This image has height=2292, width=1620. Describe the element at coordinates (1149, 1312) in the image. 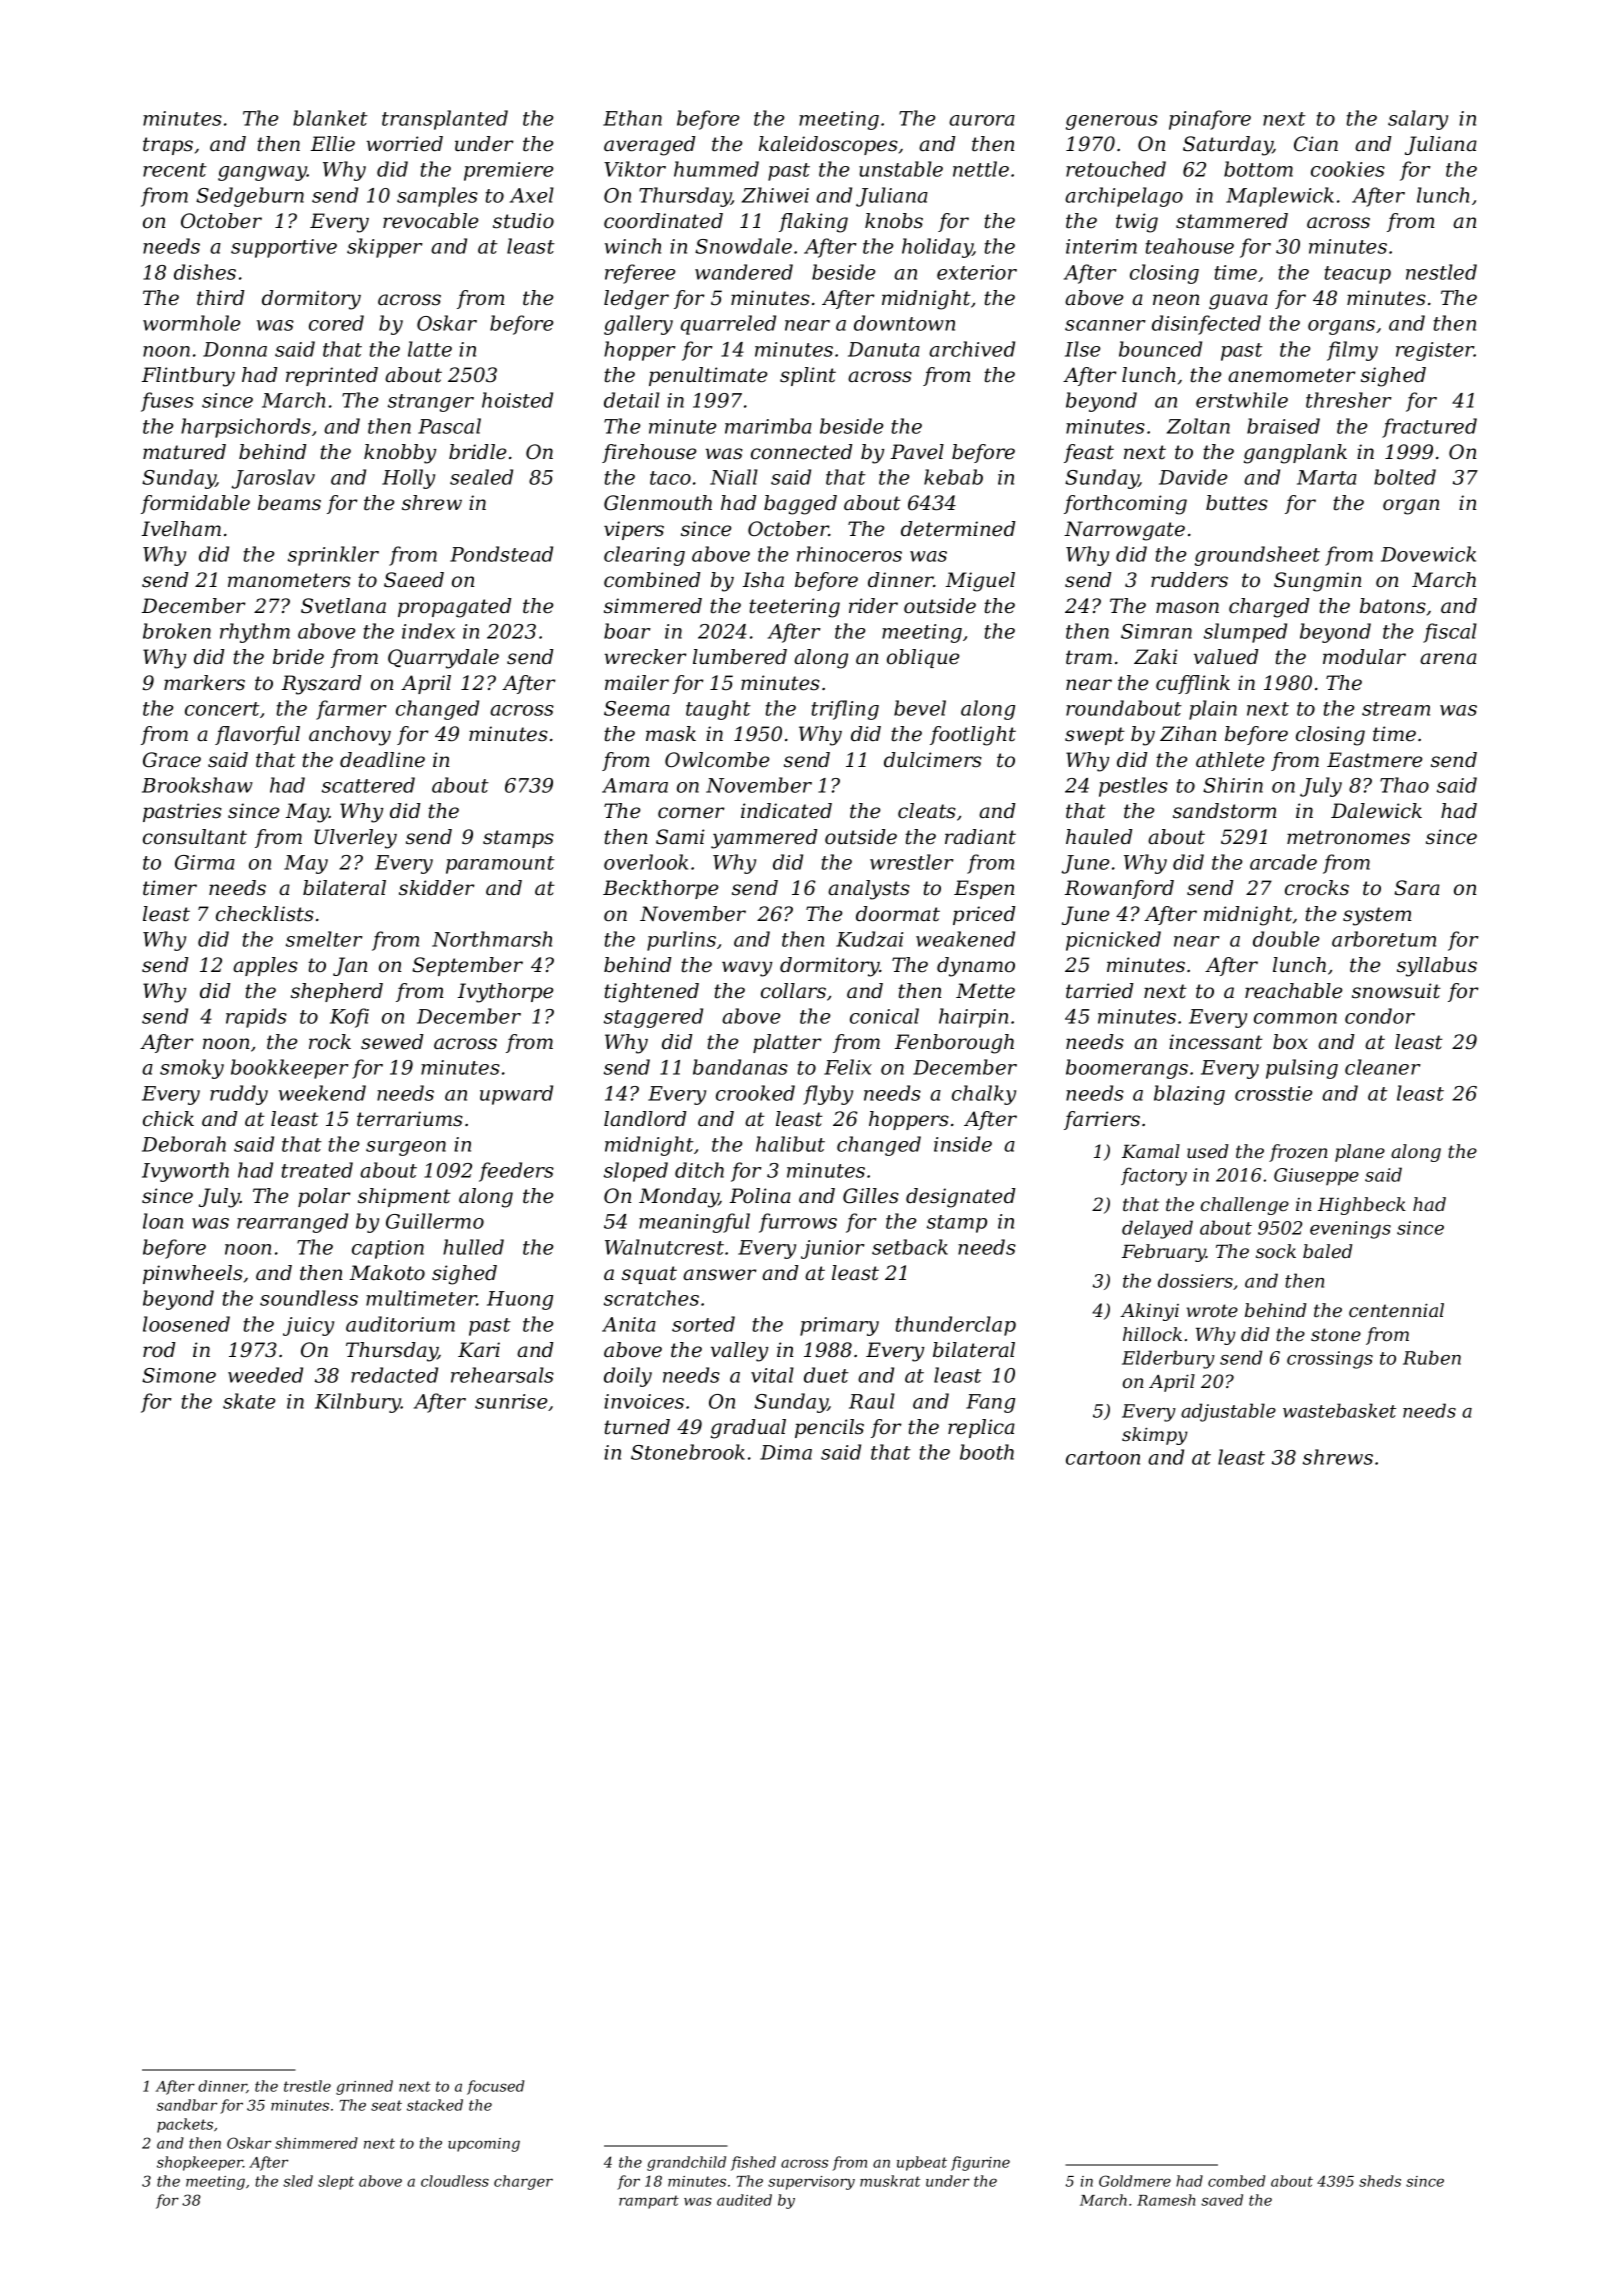

I see `Akinyi` at that location.
